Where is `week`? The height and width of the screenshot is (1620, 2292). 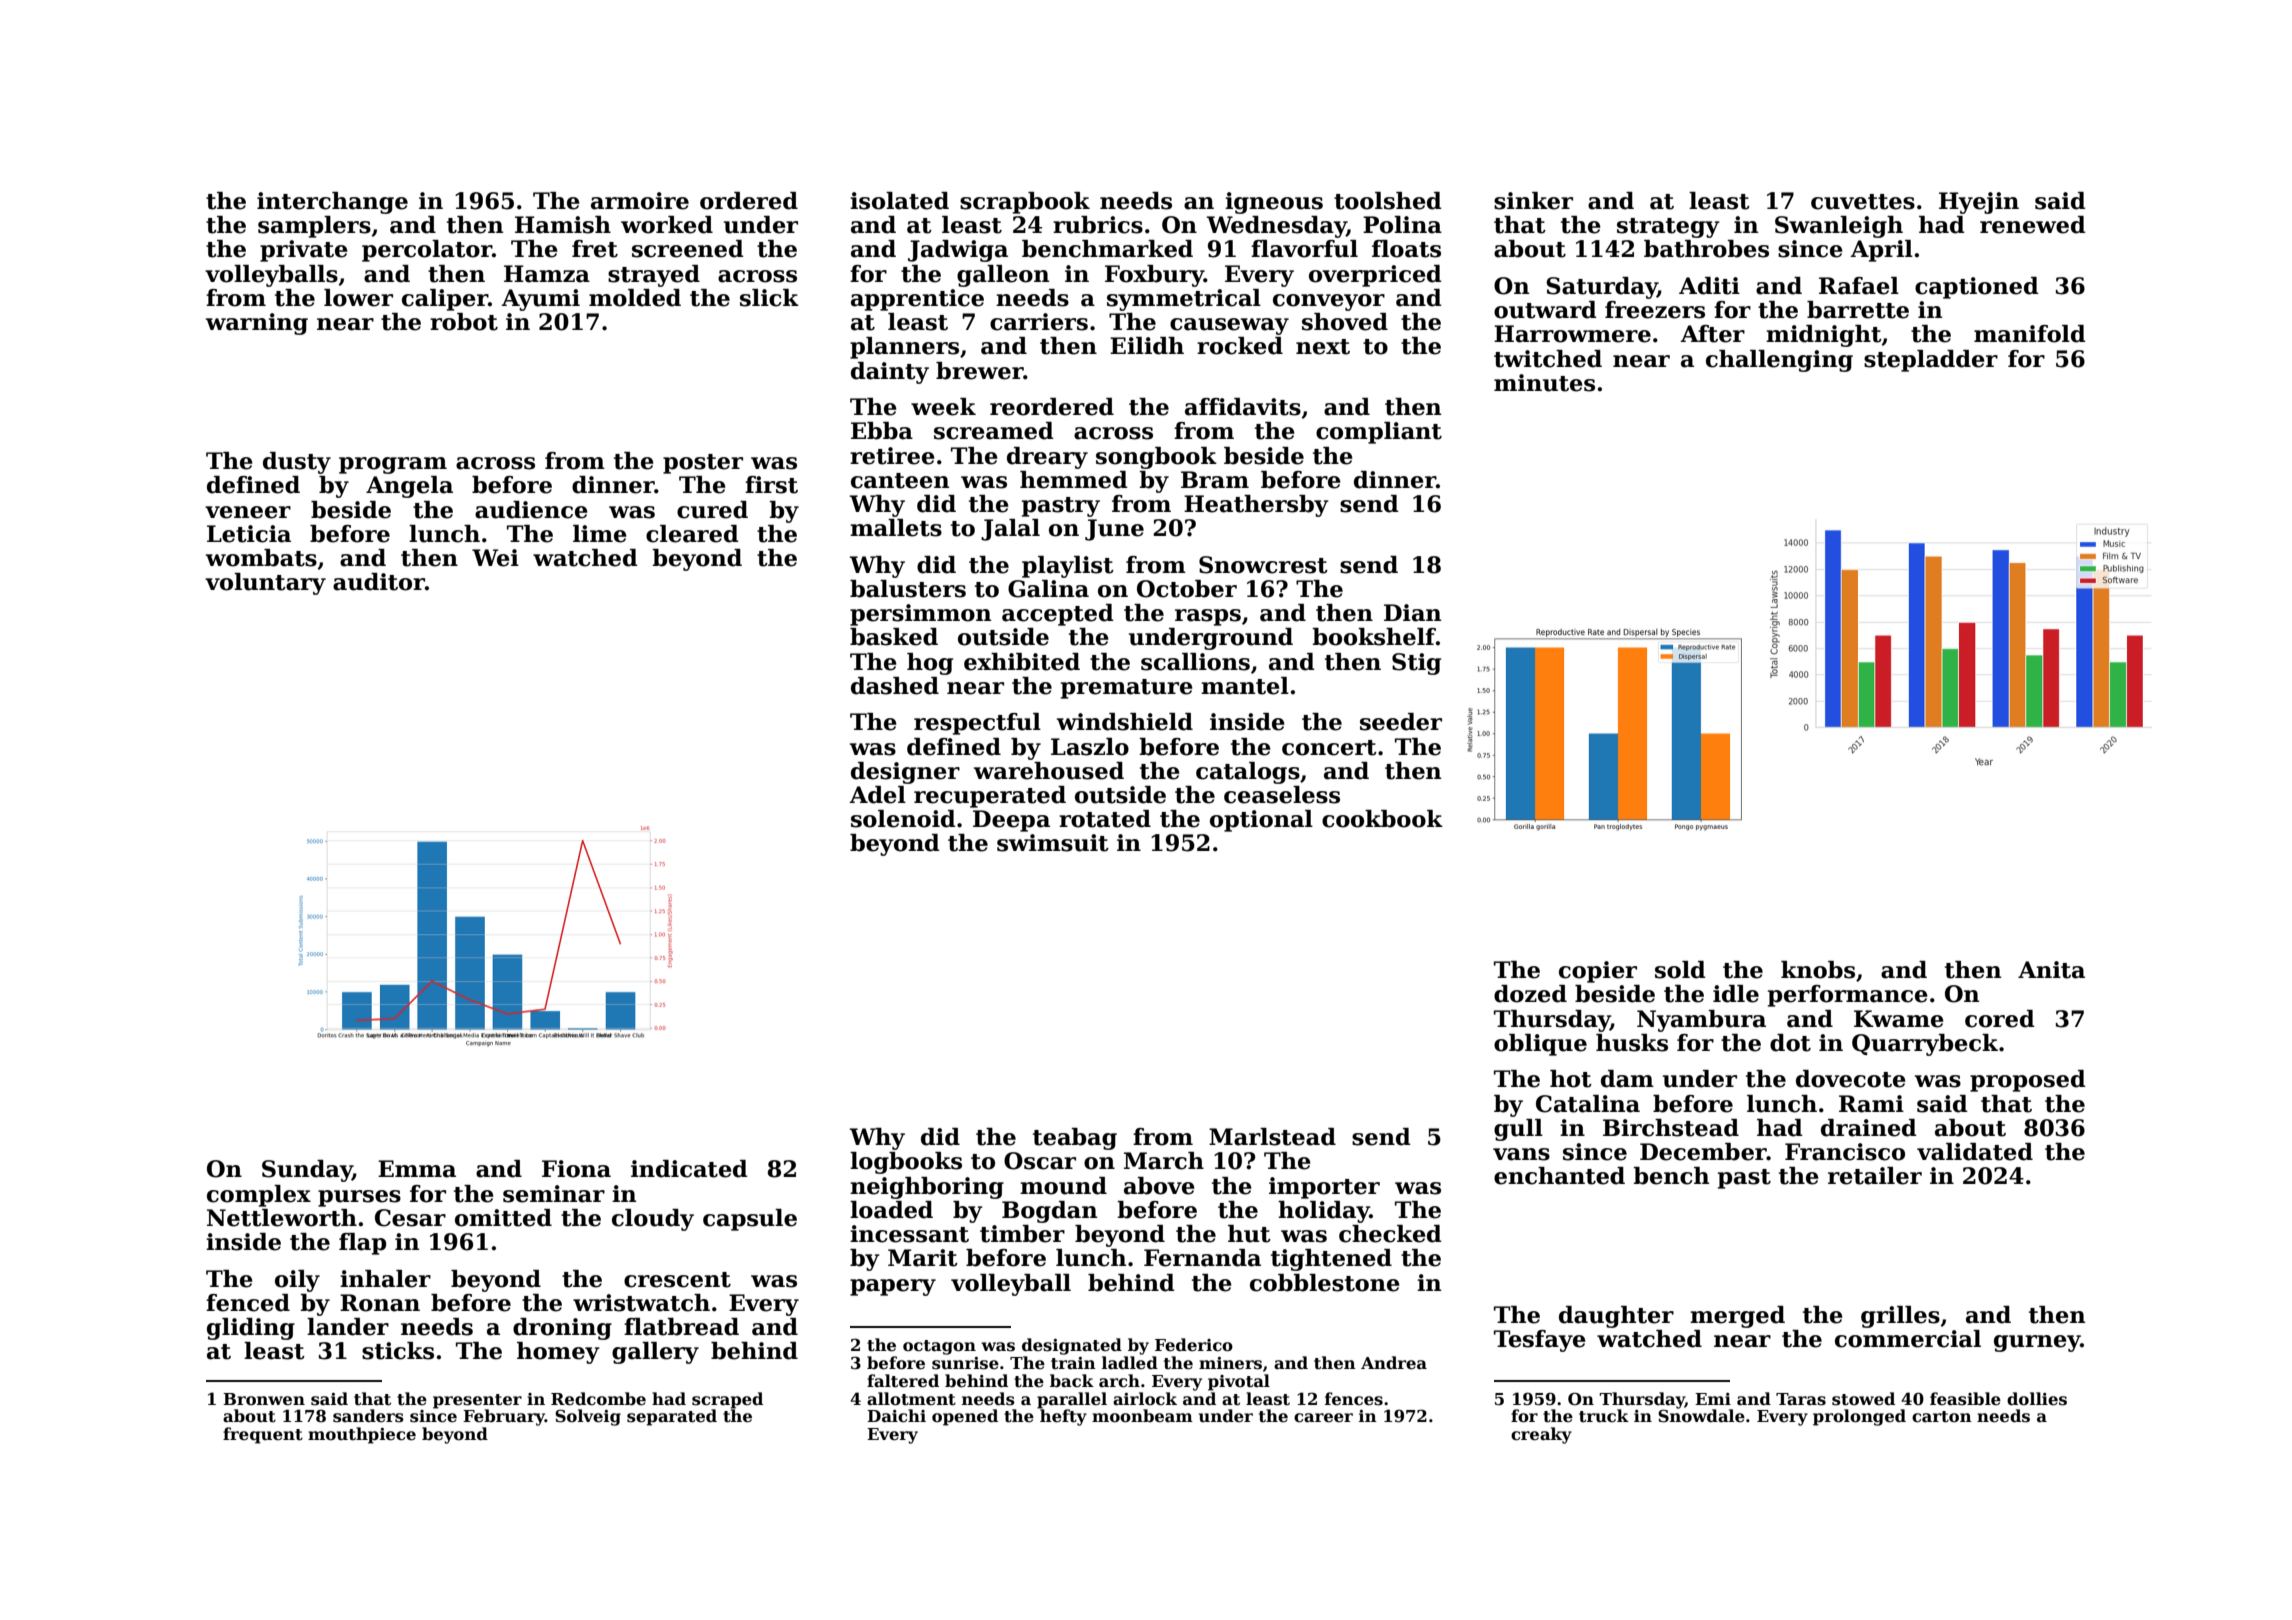 week is located at coordinates (943, 407).
